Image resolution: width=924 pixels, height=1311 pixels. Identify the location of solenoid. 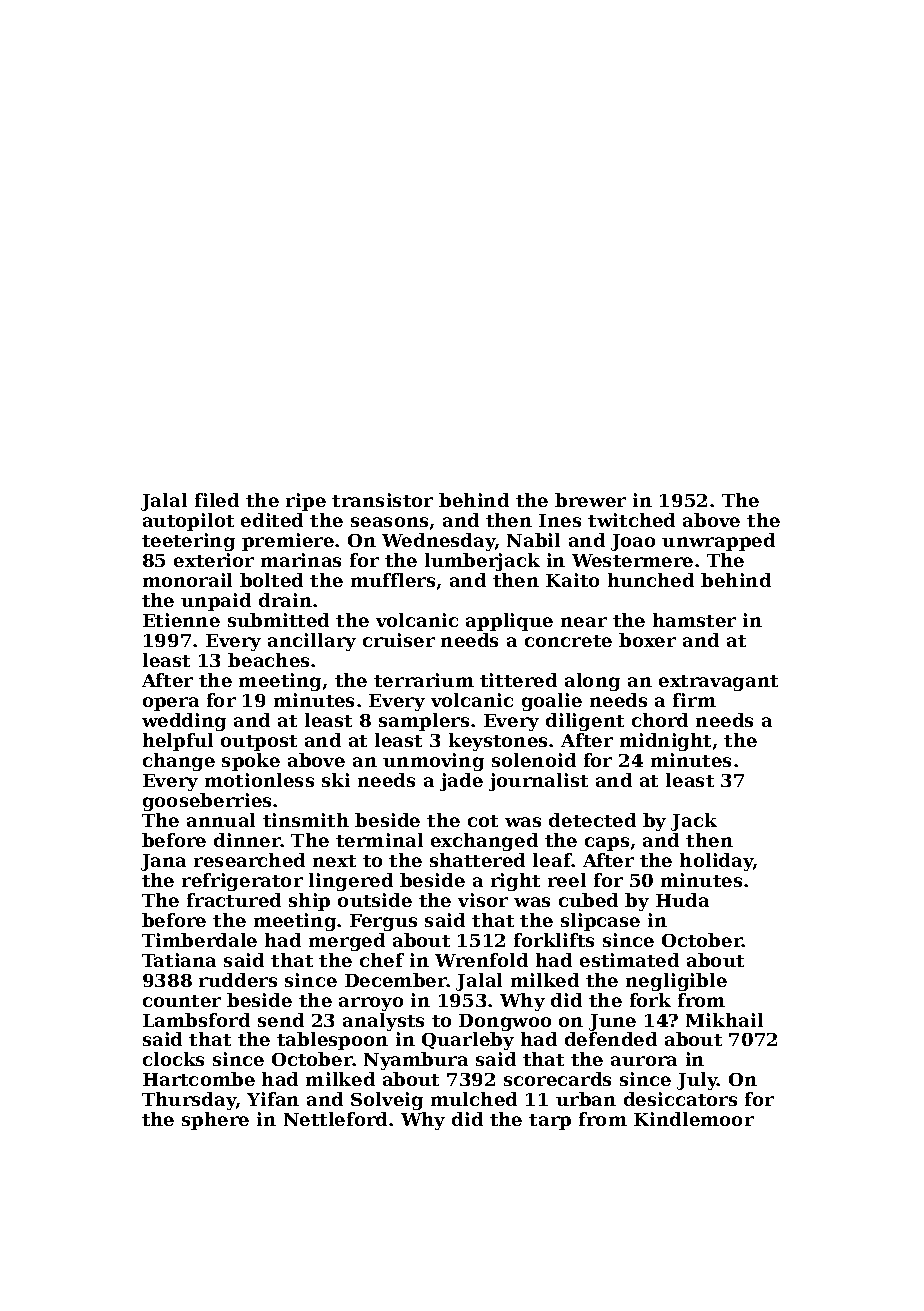
(534, 760).
